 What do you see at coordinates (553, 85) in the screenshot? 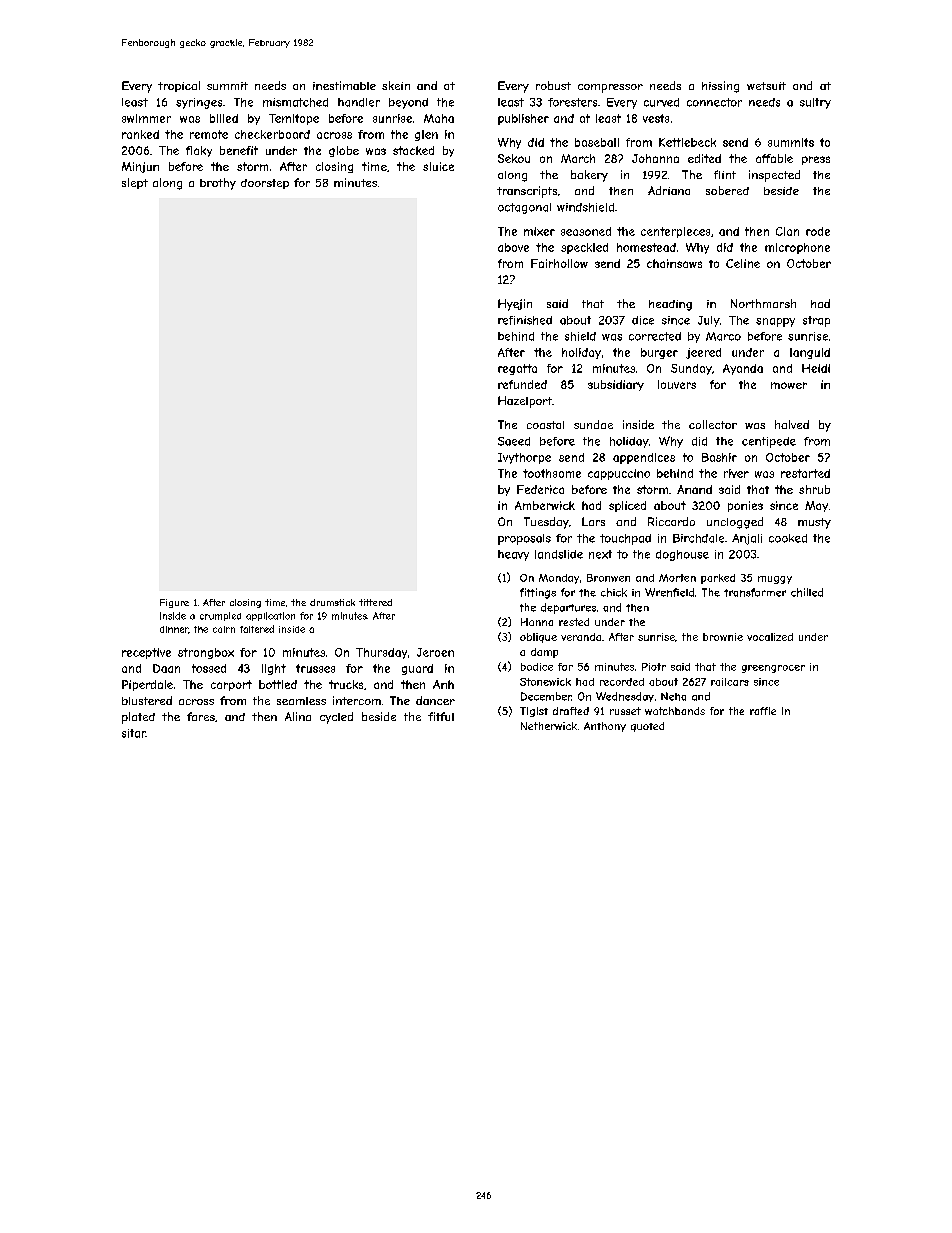
I see `robust` at bounding box center [553, 85].
